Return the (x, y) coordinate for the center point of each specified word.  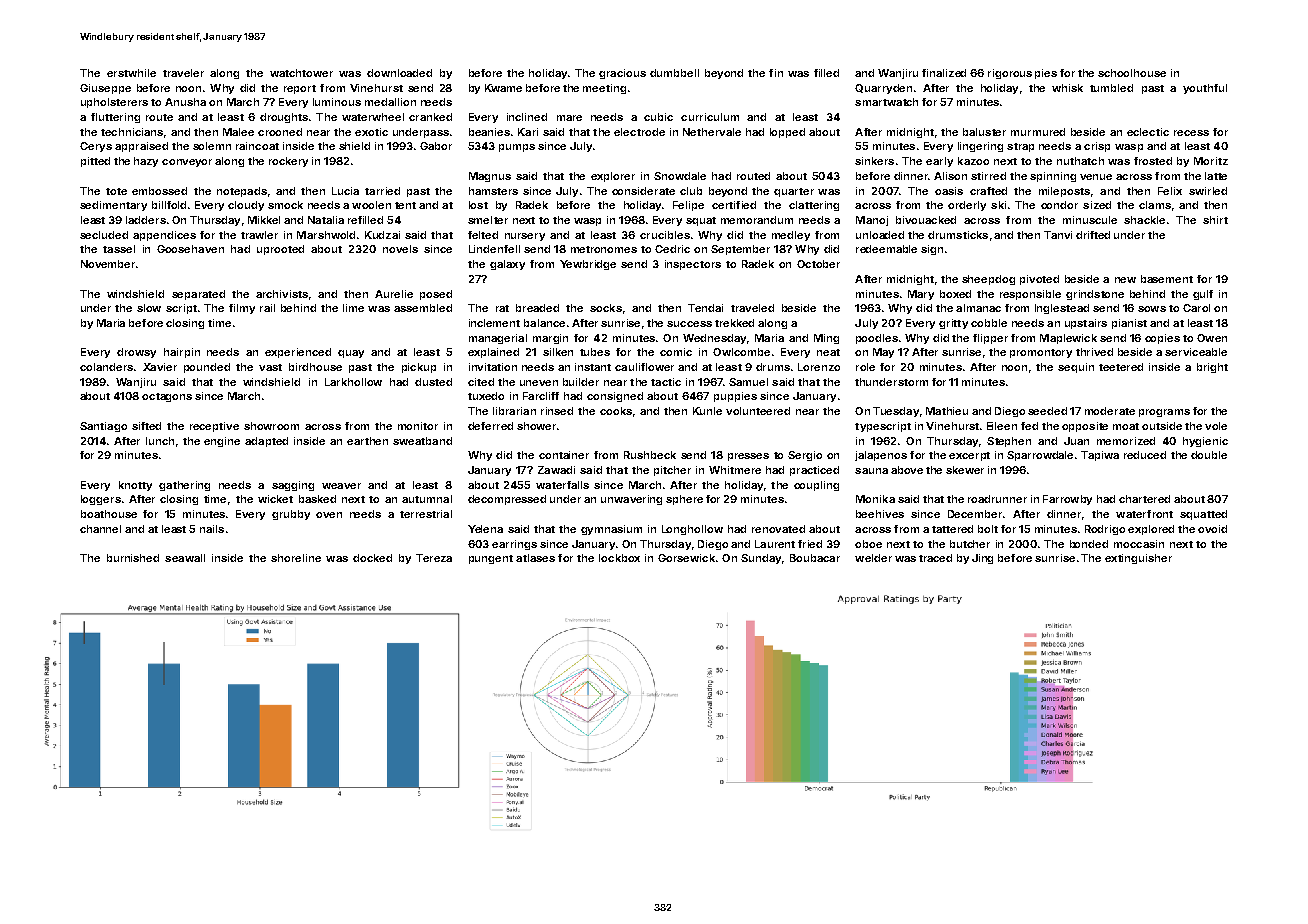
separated (198, 295)
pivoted (1039, 280)
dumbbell (674, 73)
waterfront (1144, 514)
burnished (133, 558)
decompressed (507, 500)
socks (606, 308)
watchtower (301, 73)
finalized (944, 73)
